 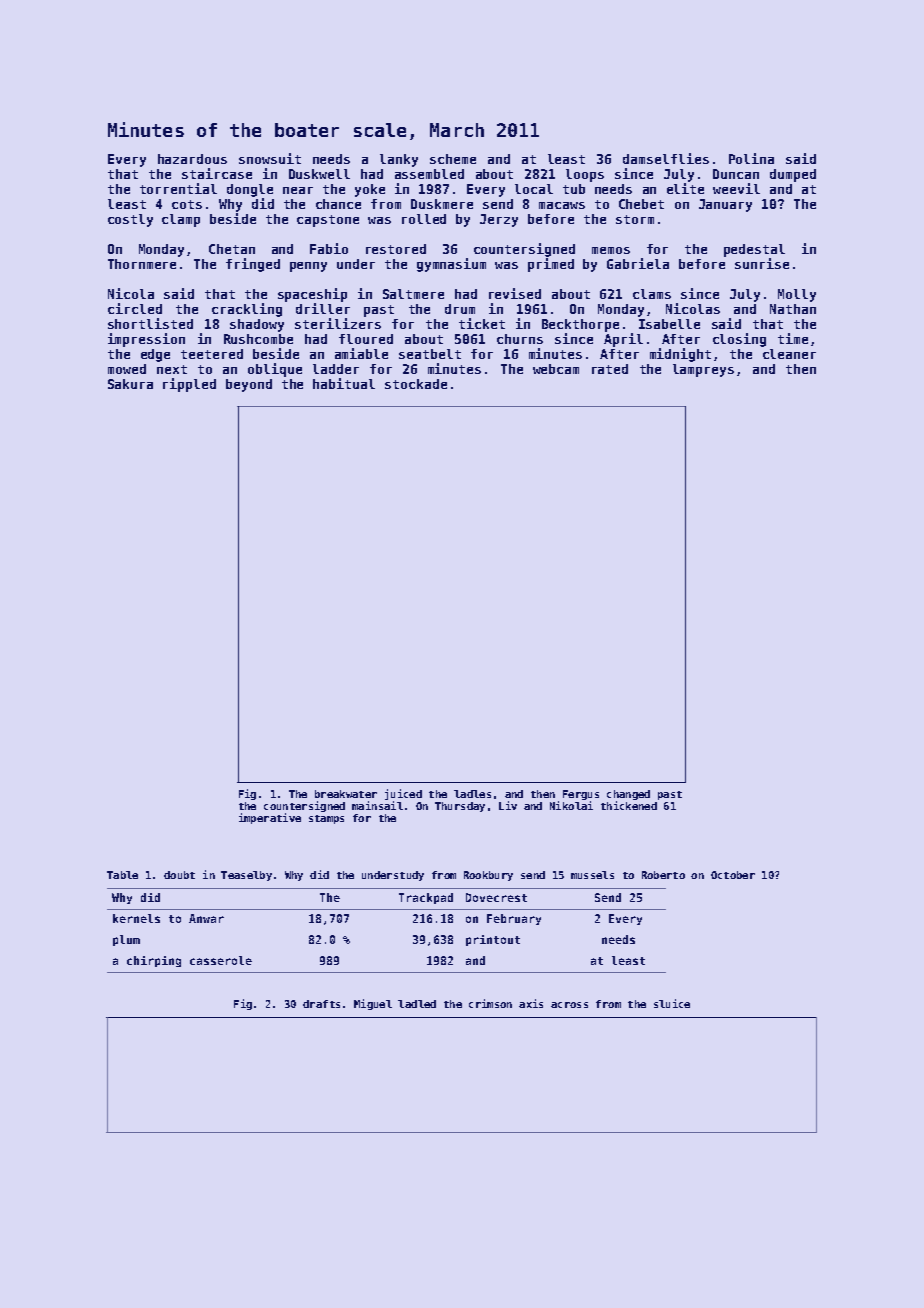 What do you see at coordinates (416, 384) in the document?
I see `stockade` at bounding box center [416, 384].
